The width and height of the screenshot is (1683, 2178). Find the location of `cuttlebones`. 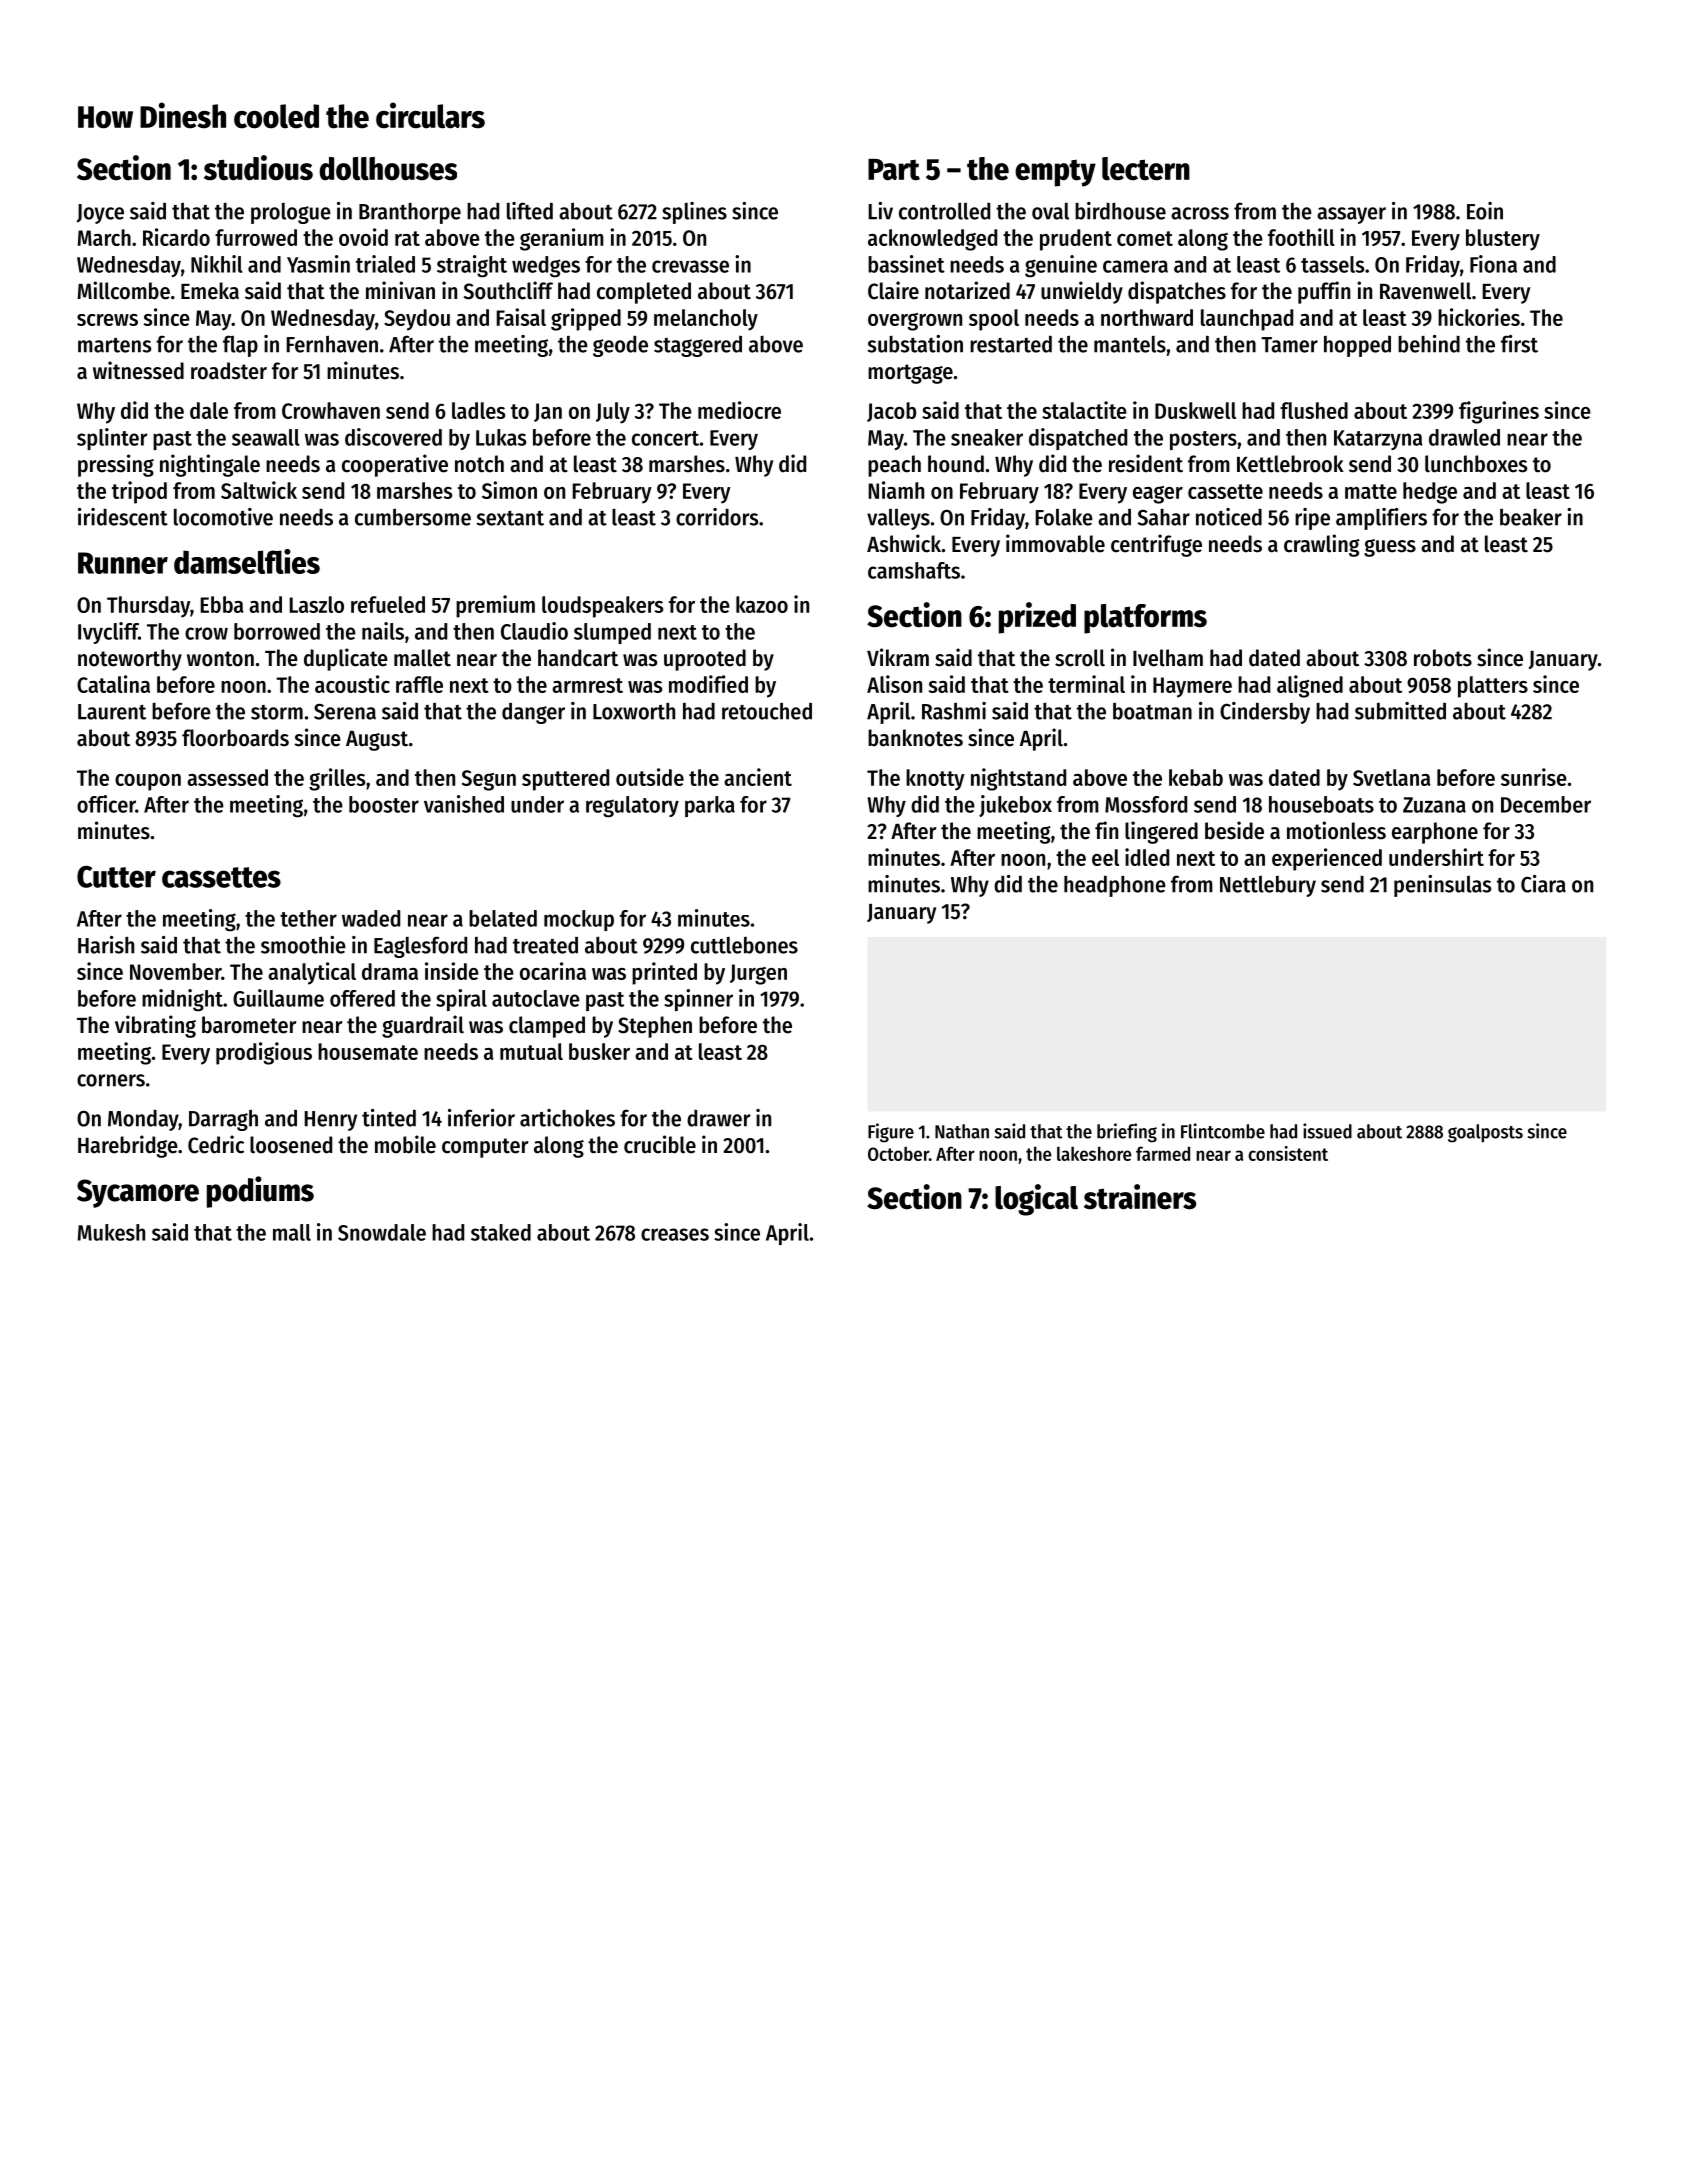

cuttlebones is located at coordinates (744, 945).
